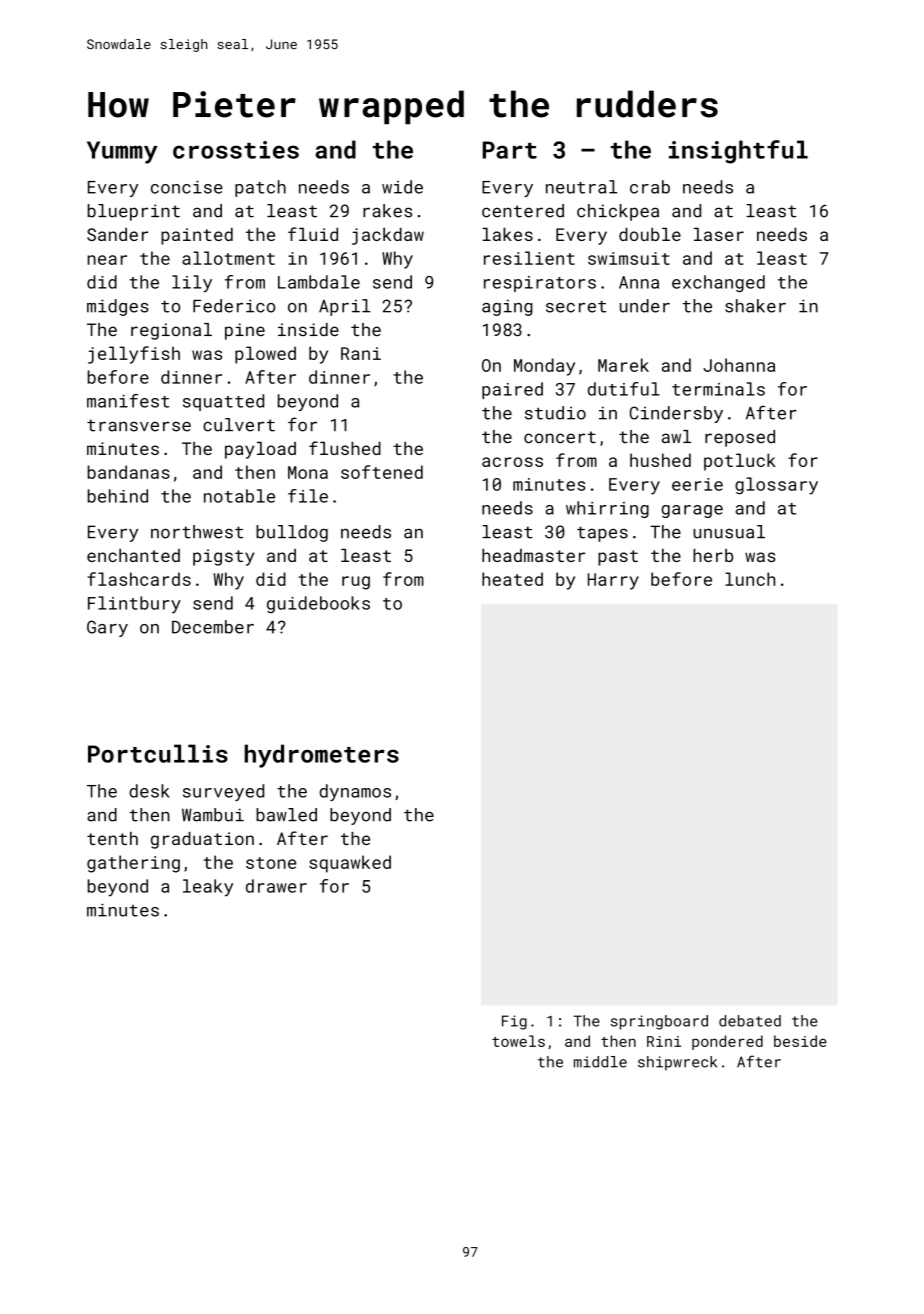  What do you see at coordinates (276, 886) in the page?
I see `drawer` at bounding box center [276, 886].
